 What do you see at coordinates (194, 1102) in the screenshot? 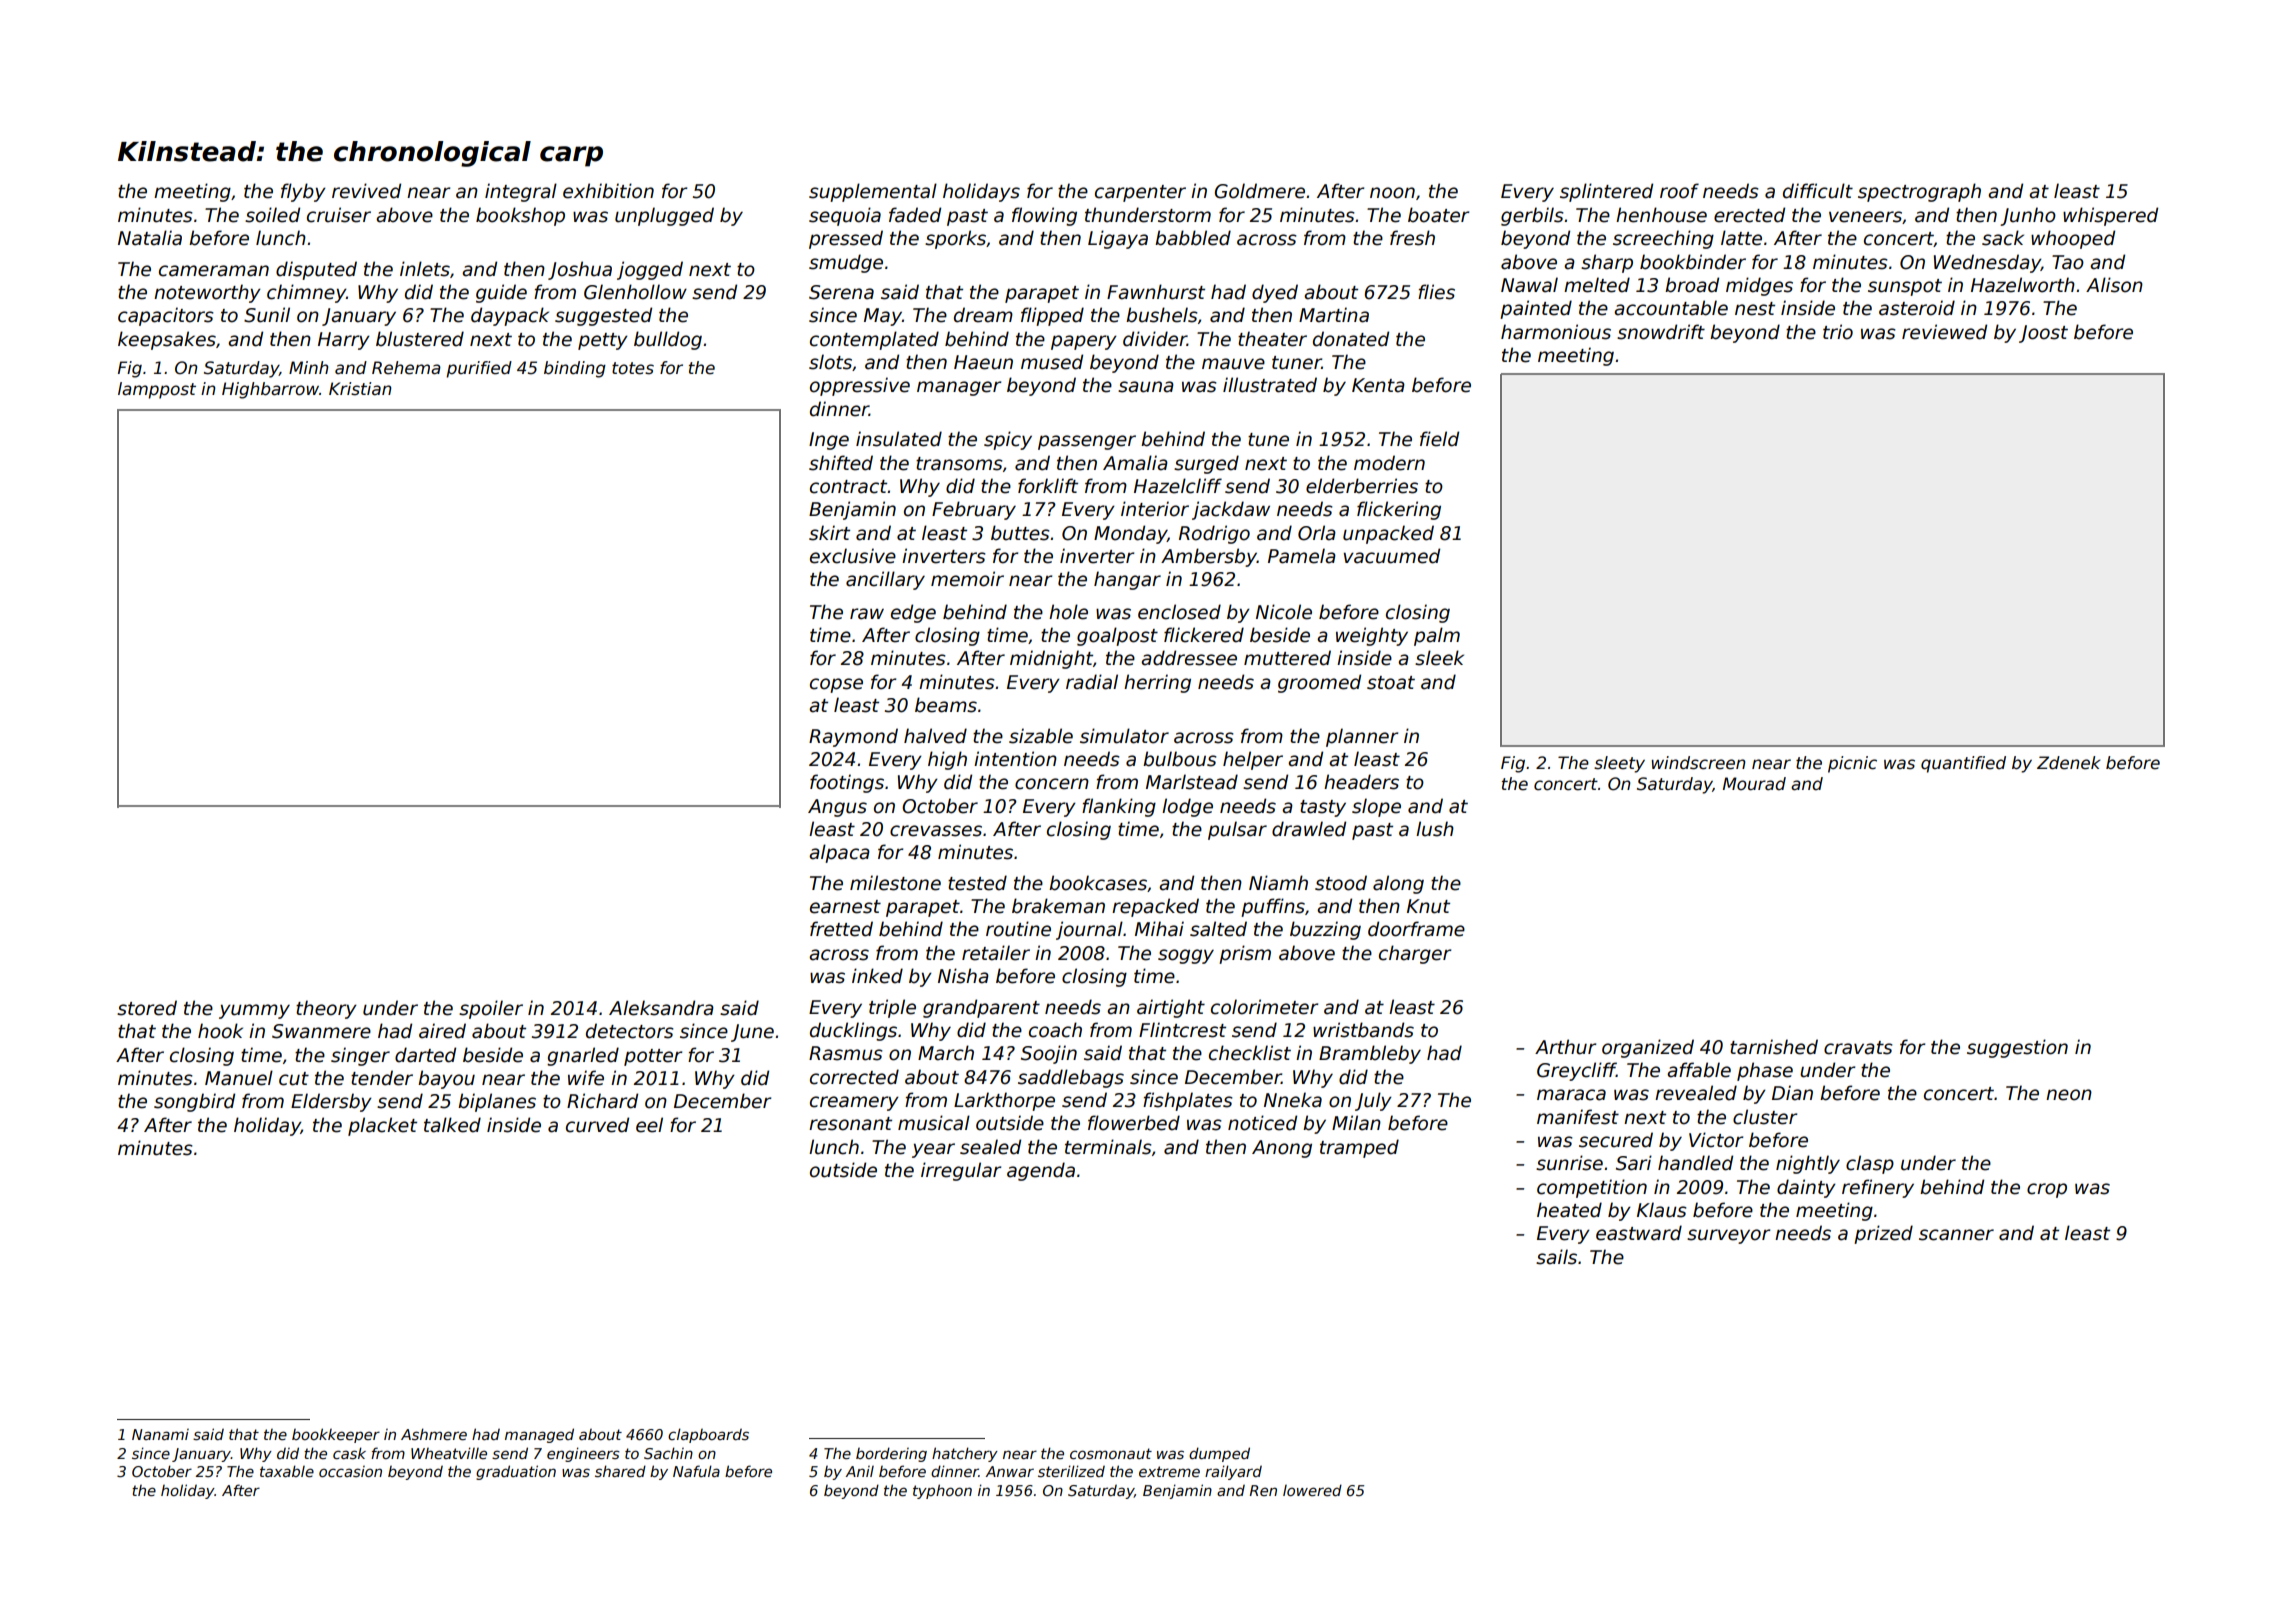
I see `songbird` at bounding box center [194, 1102].
